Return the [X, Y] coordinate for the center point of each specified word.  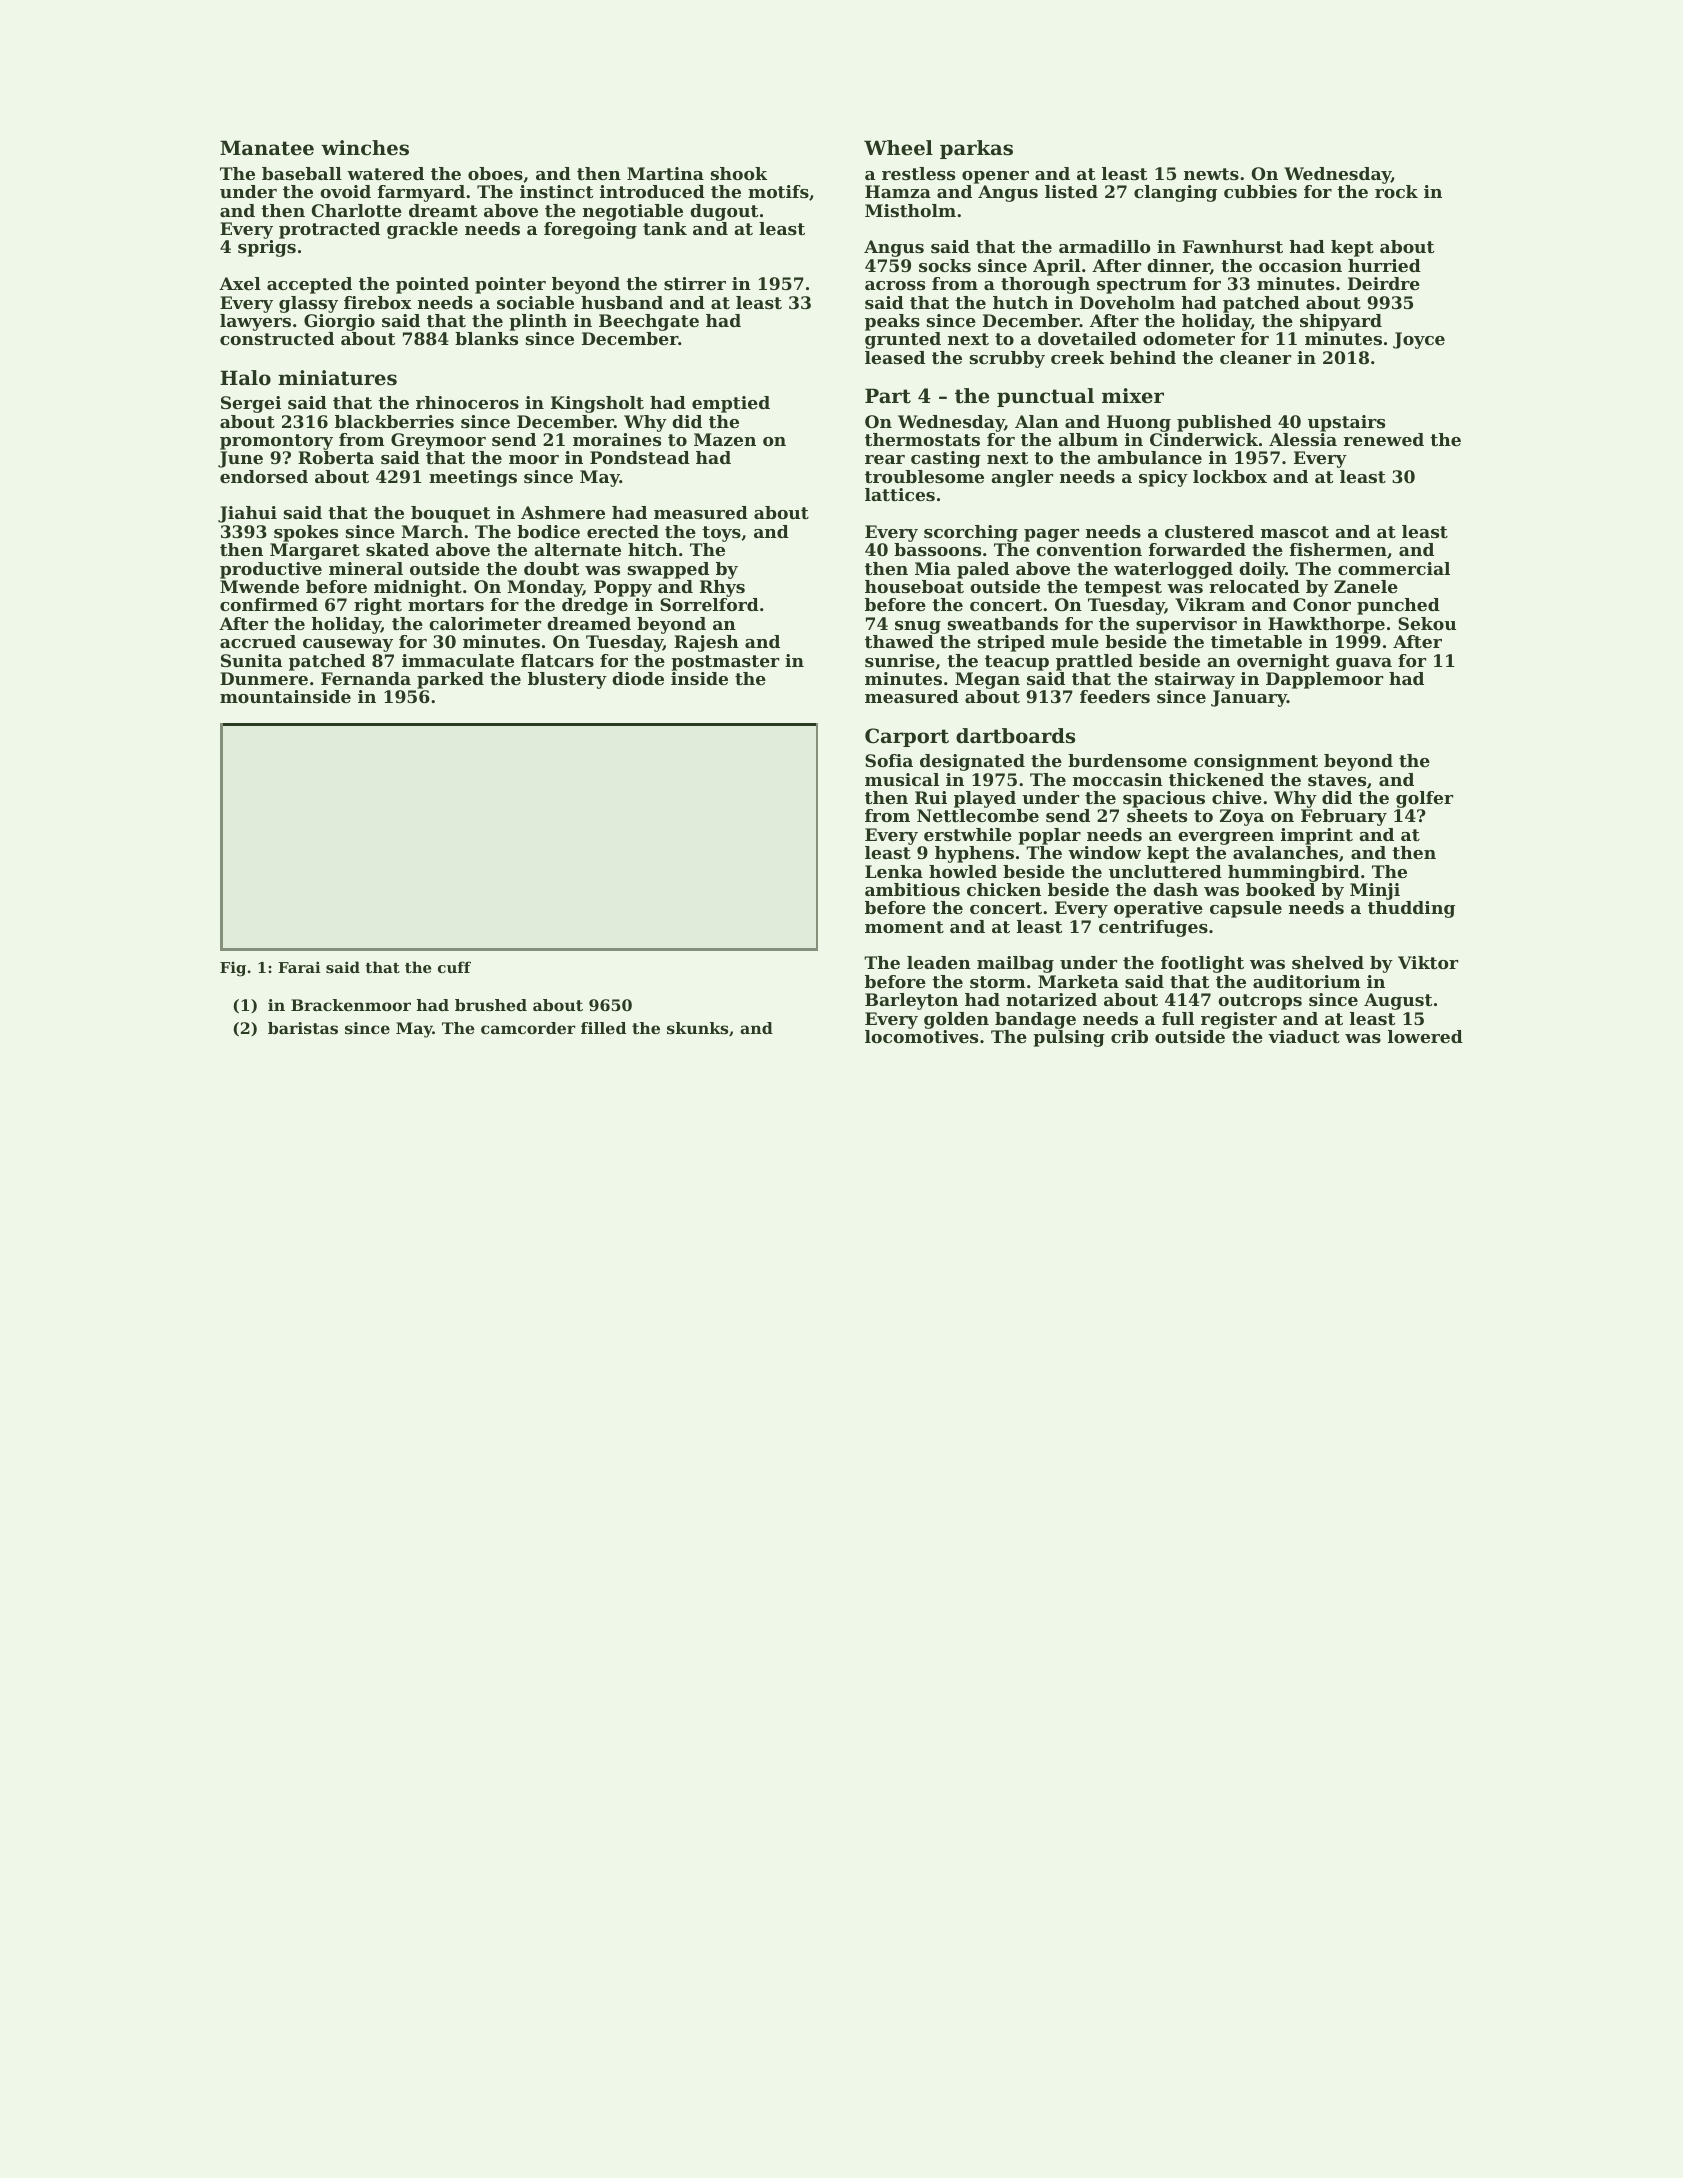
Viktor [1428, 962]
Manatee [267, 148]
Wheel [898, 148]
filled [603, 1028]
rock [1396, 191]
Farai [299, 967]
